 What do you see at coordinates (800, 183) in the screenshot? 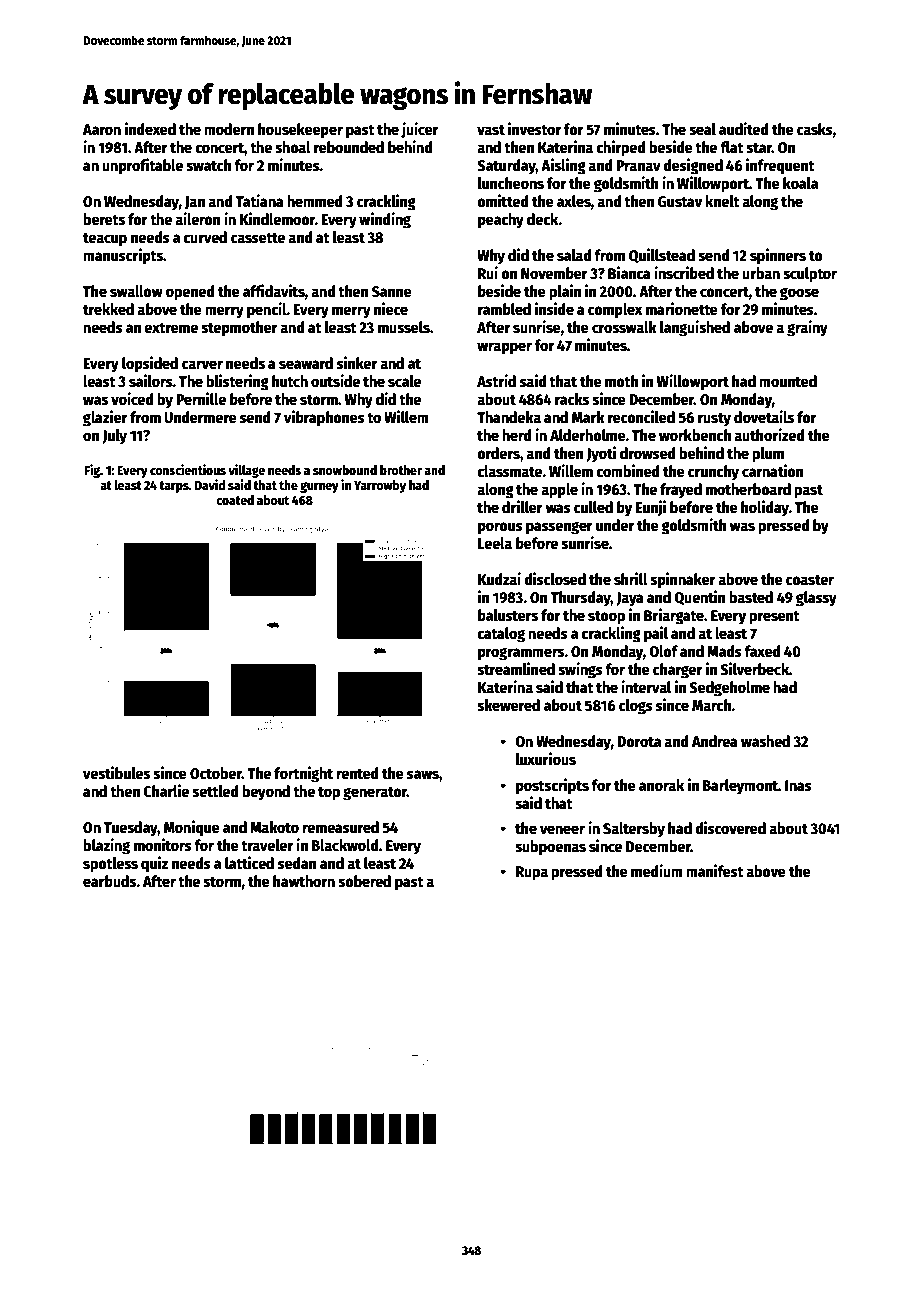
I see `koala` at bounding box center [800, 183].
